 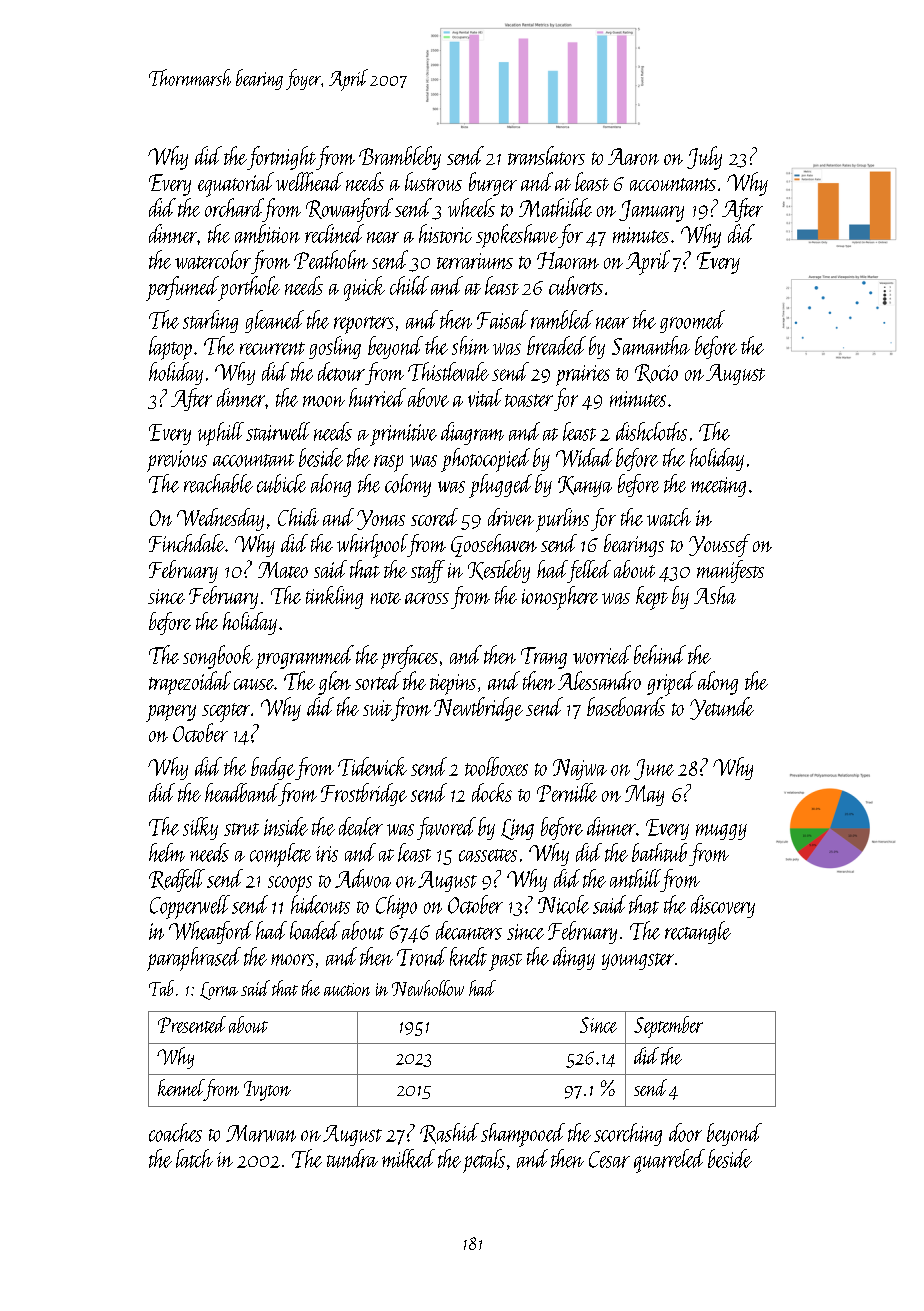 I want to click on Rocio, so click(x=656, y=373).
